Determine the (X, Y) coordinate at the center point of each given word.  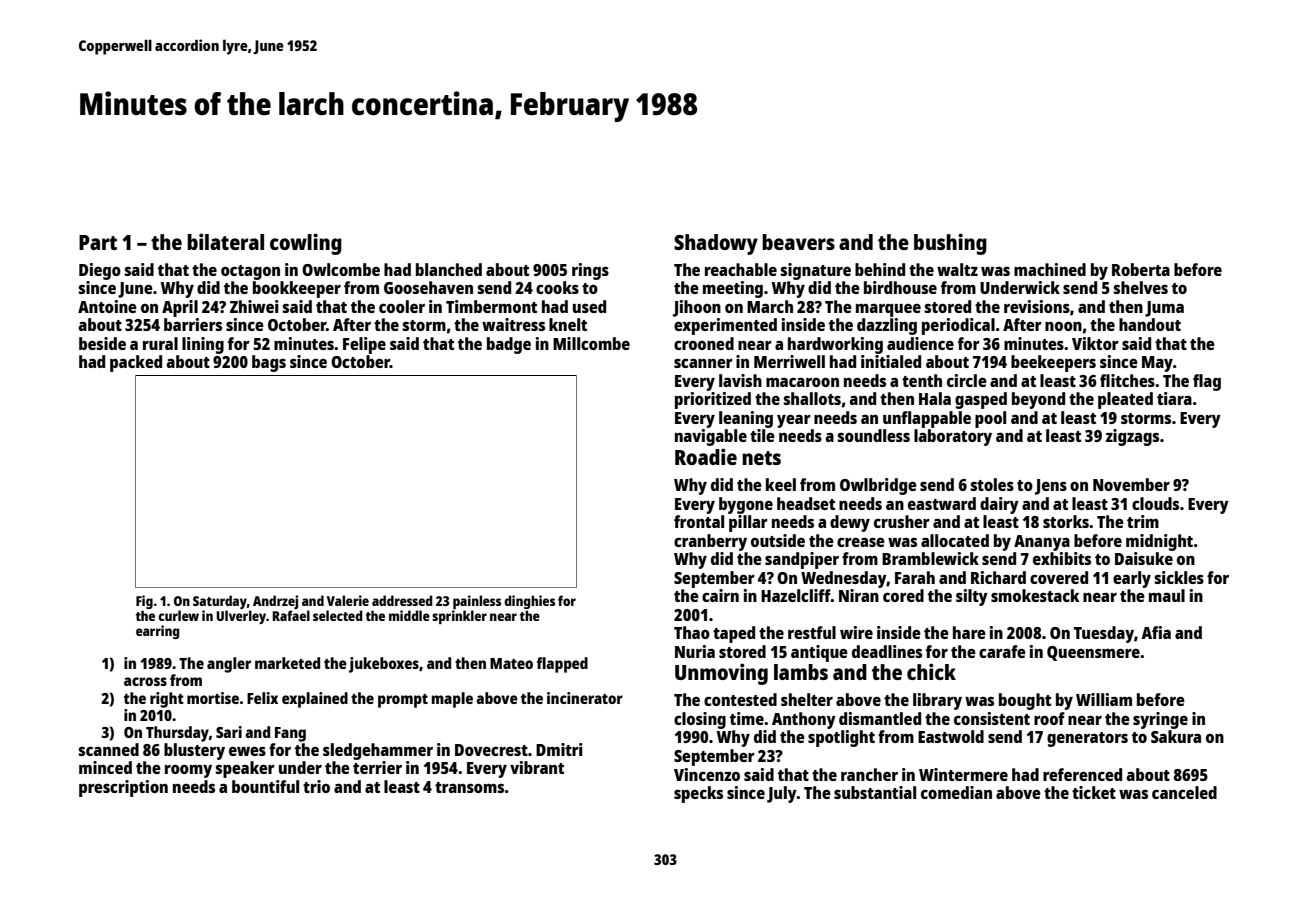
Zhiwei (254, 306)
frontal (699, 521)
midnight (1159, 542)
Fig (144, 602)
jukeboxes (384, 665)
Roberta (1141, 269)
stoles (992, 484)
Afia (1156, 632)
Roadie (706, 456)
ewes (247, 751)
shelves (1140, 287)
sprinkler (459, 617)
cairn (720, 595)
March (770, 306)
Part (98, 242)
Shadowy (716, 244)
